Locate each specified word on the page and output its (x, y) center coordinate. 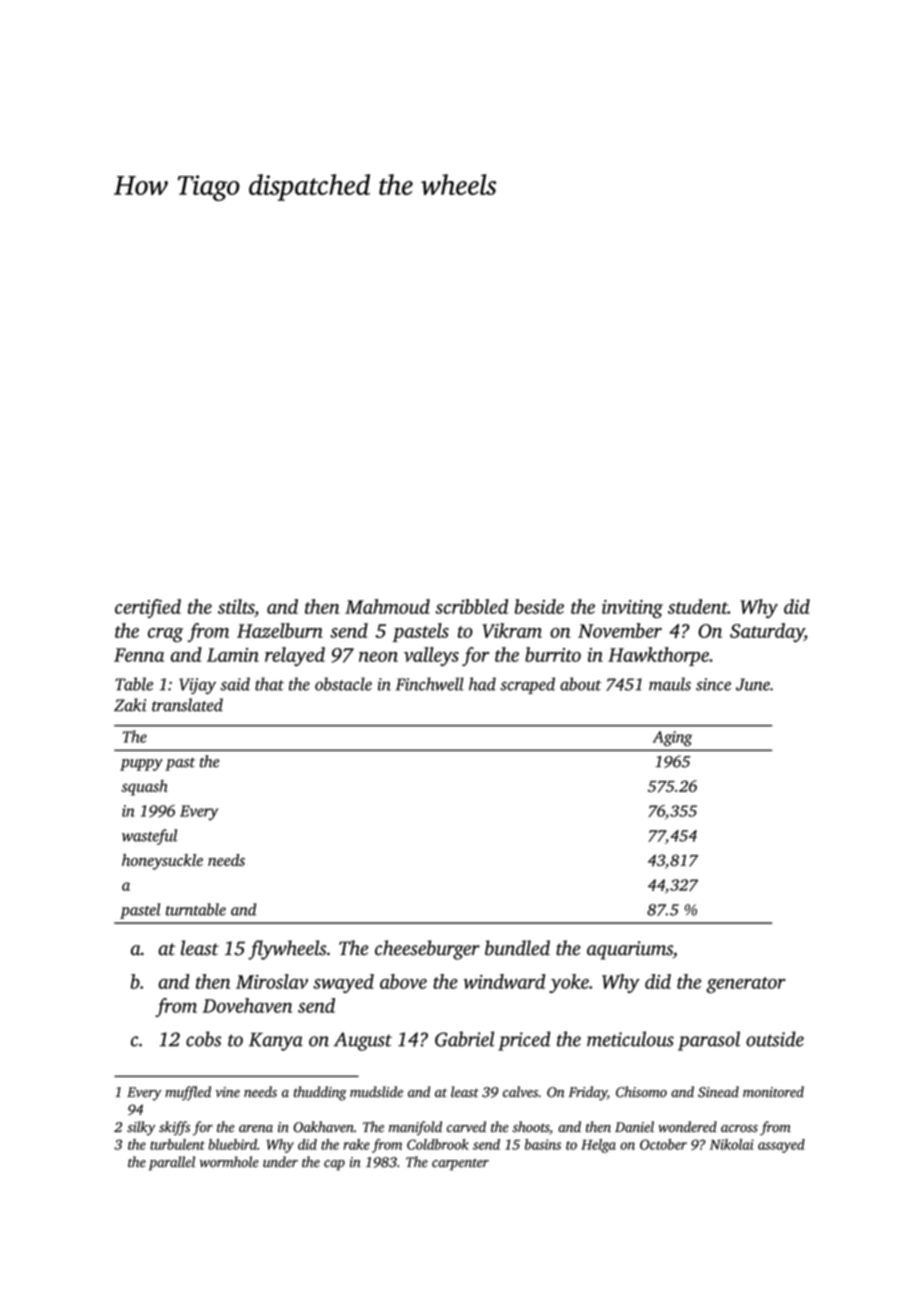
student (698, 606)
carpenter (460, 1165)
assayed (781, 1146)
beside (539, 606)
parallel (172, 1163)
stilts (236, 606)
